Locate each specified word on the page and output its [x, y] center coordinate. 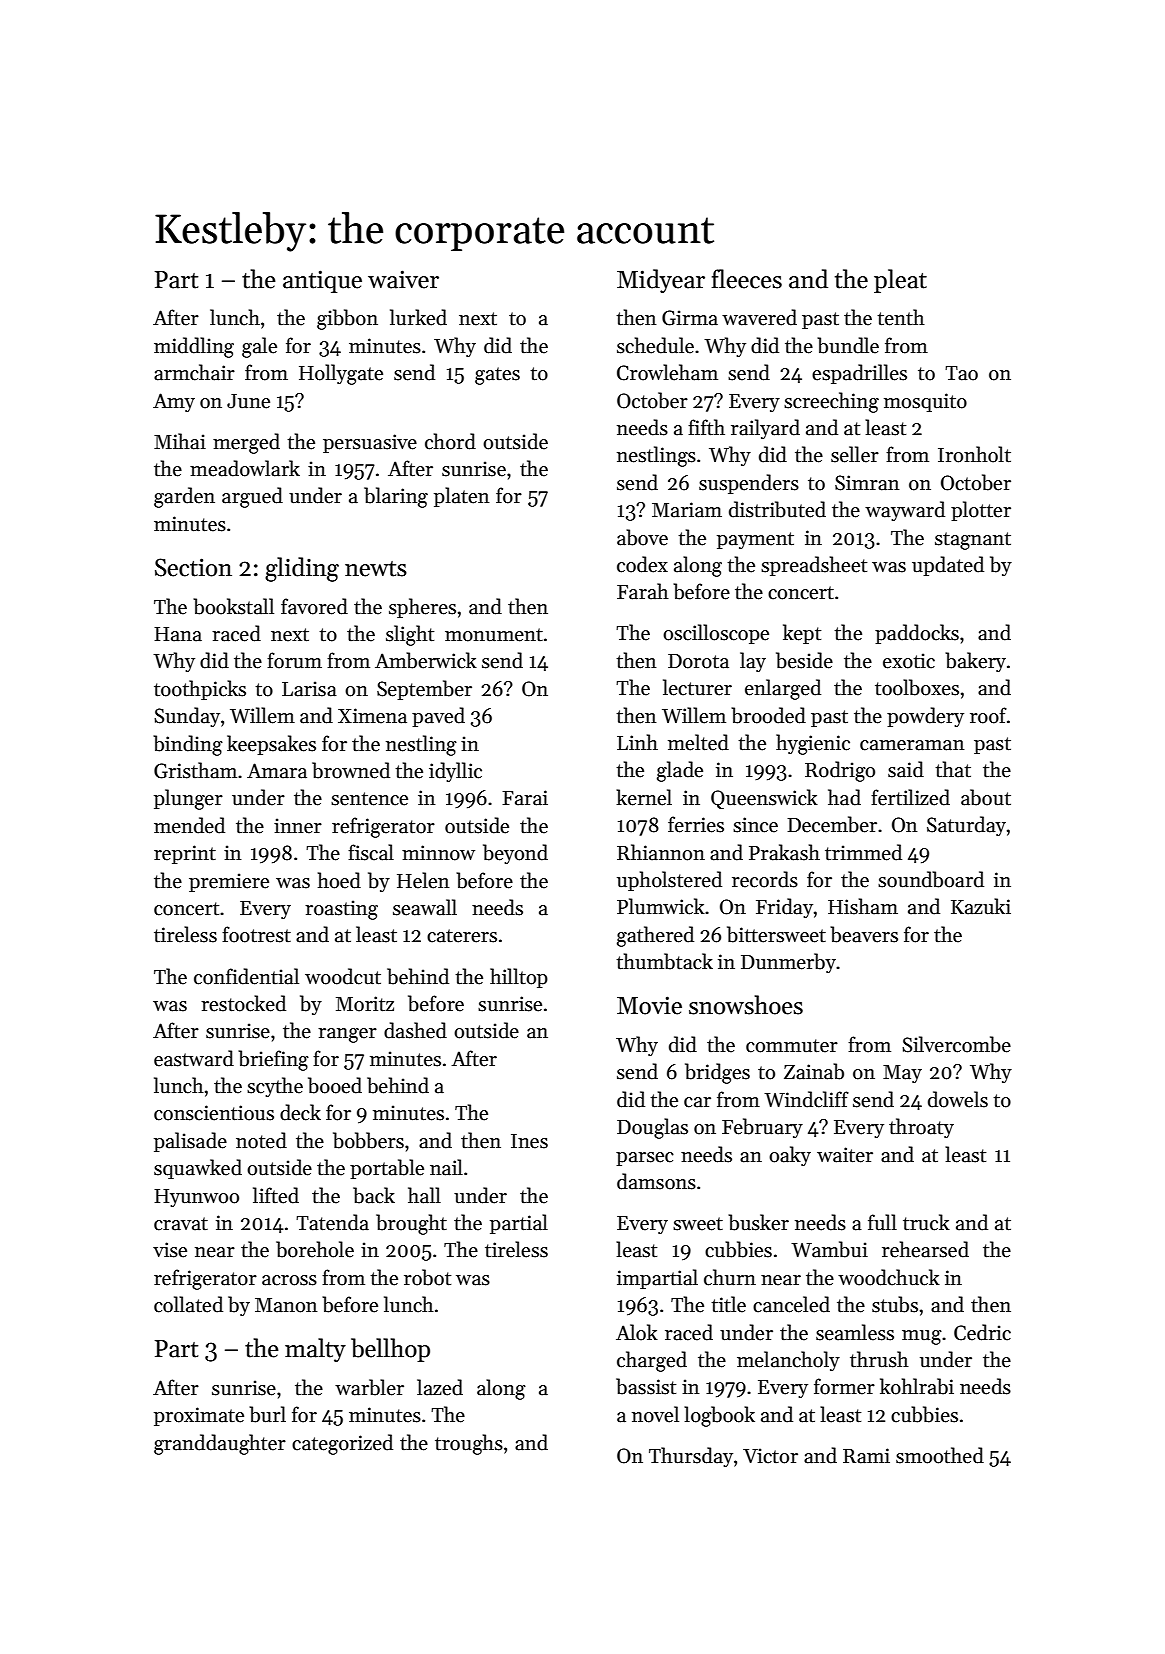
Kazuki [981, 906]
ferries [696, 824]
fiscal [371, 852]
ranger [347, 1035]
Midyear [661, 281]
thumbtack [664, 961]
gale [259, 347]
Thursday [691, 1457]
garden [184, 497]
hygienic [813, 744]
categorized [342, 1444]
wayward [905, 511]
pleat [900, 281]
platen [462, 497]
